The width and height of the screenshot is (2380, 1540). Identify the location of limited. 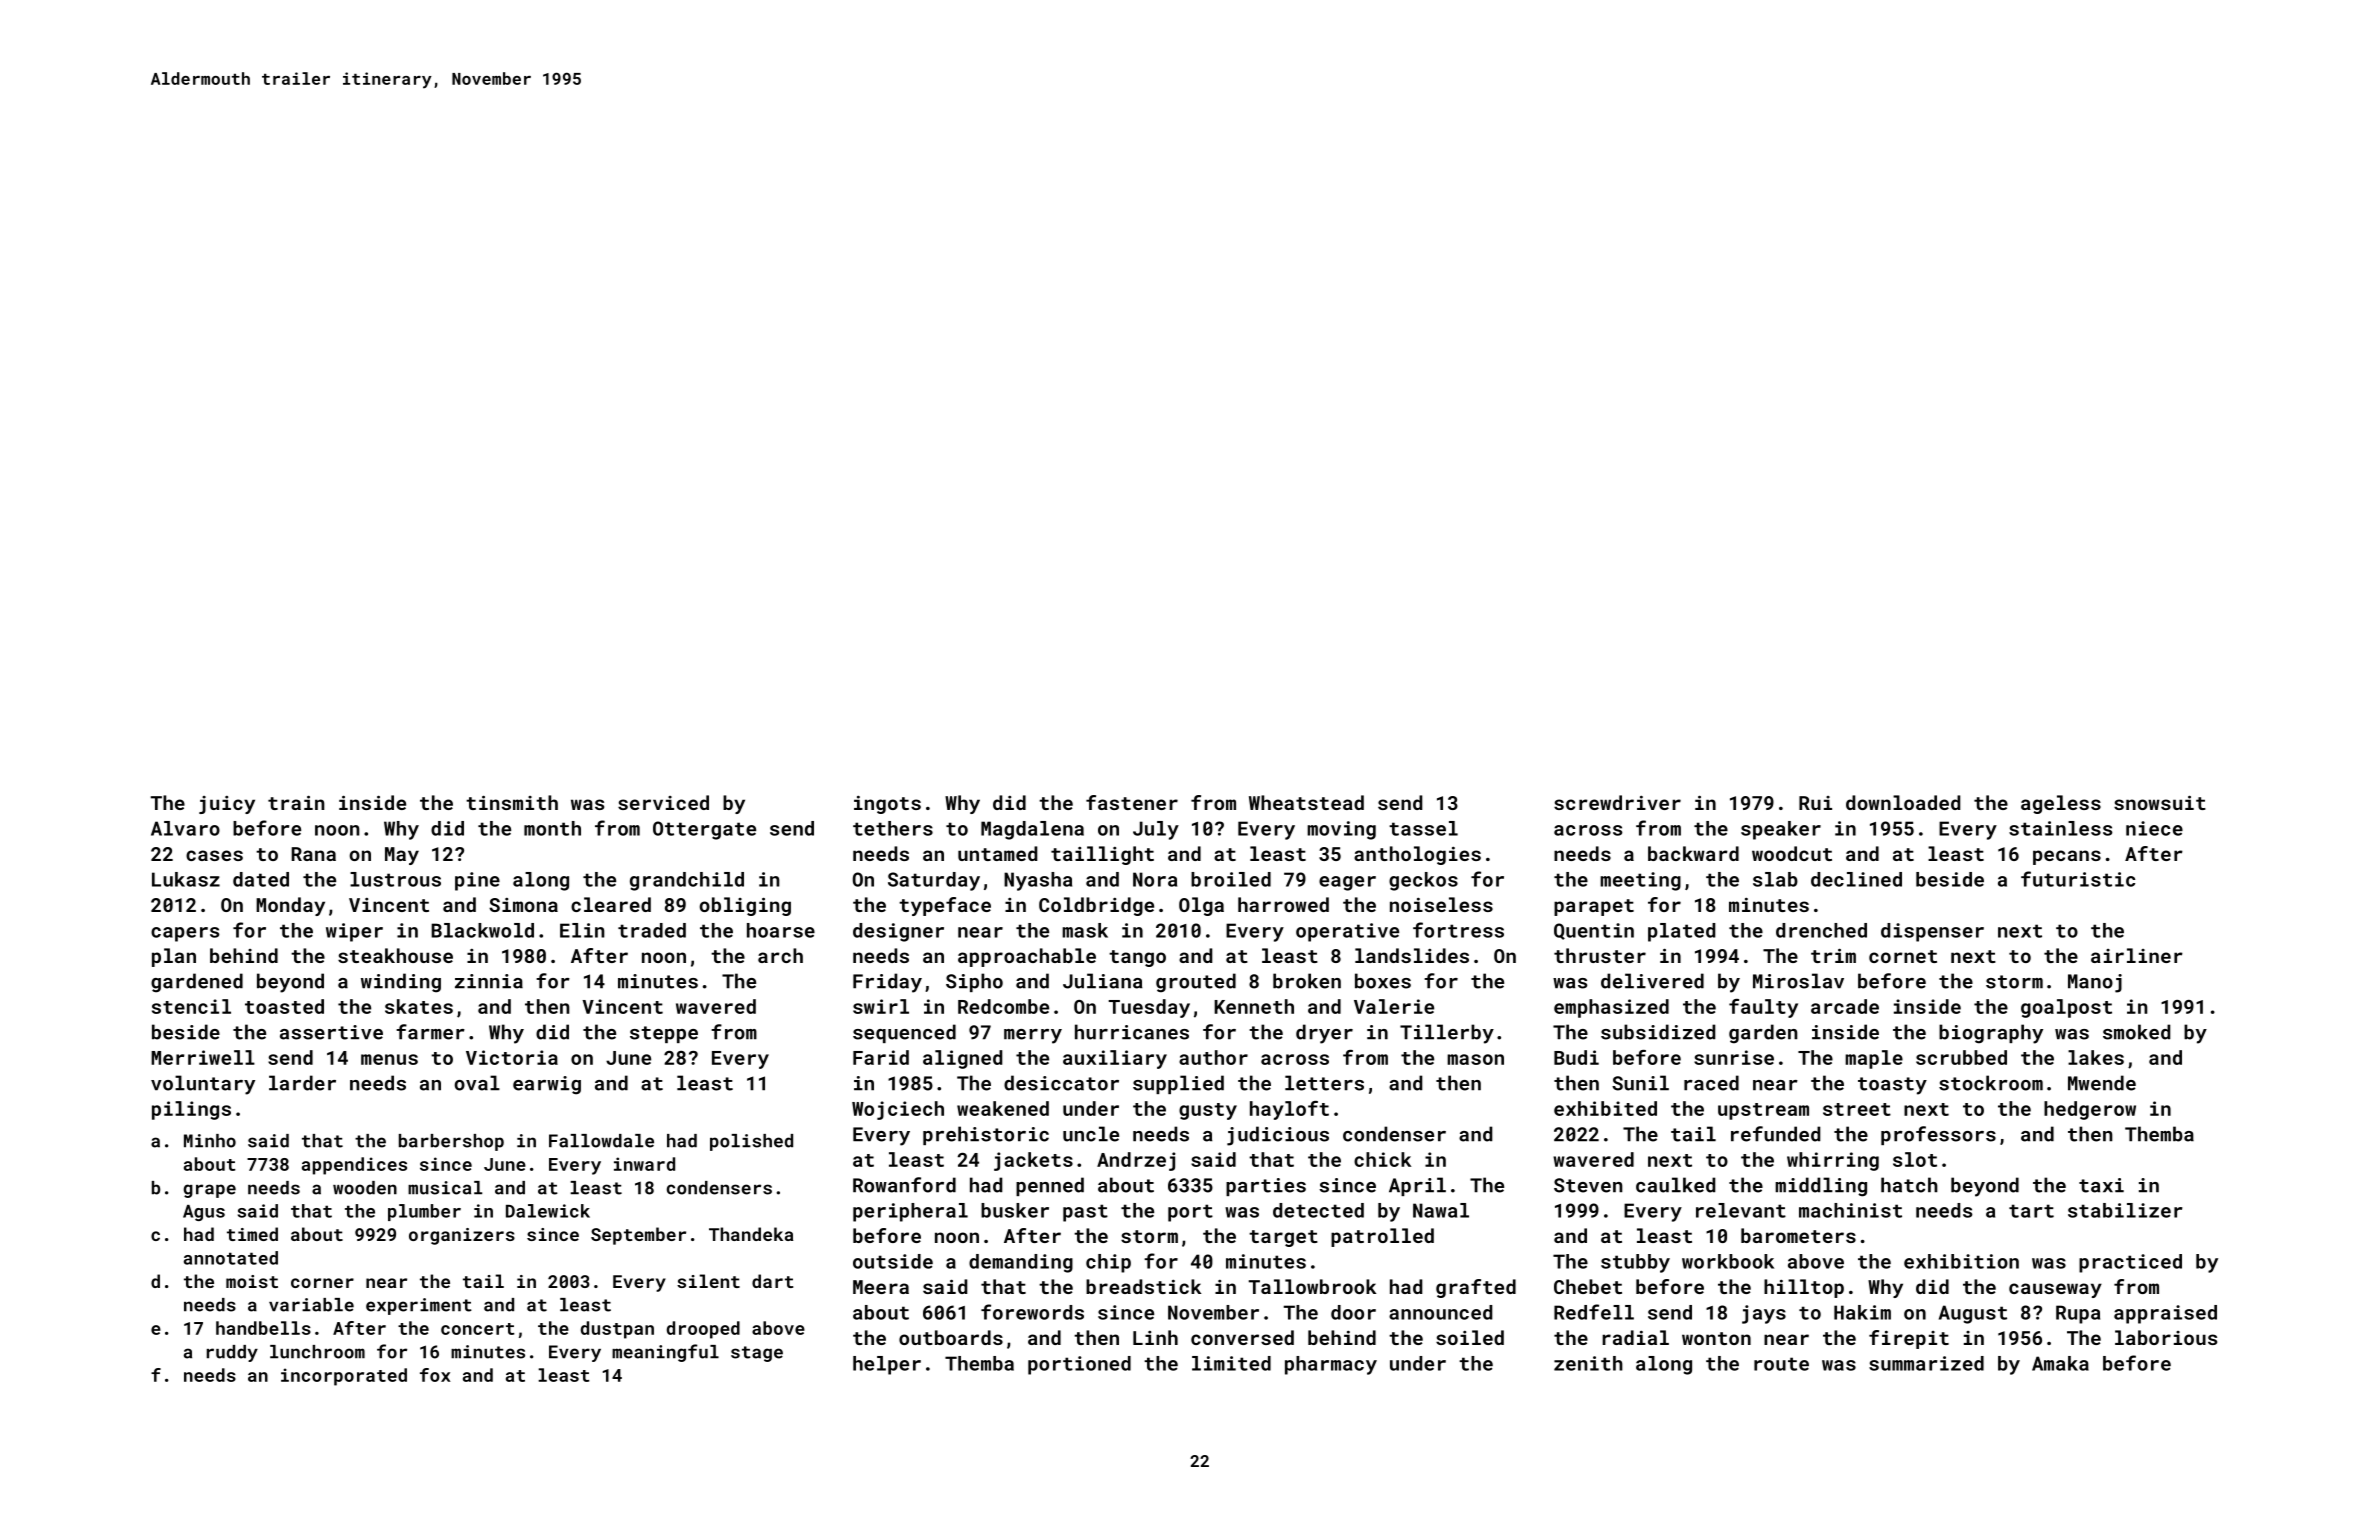
(1231, 1363).
